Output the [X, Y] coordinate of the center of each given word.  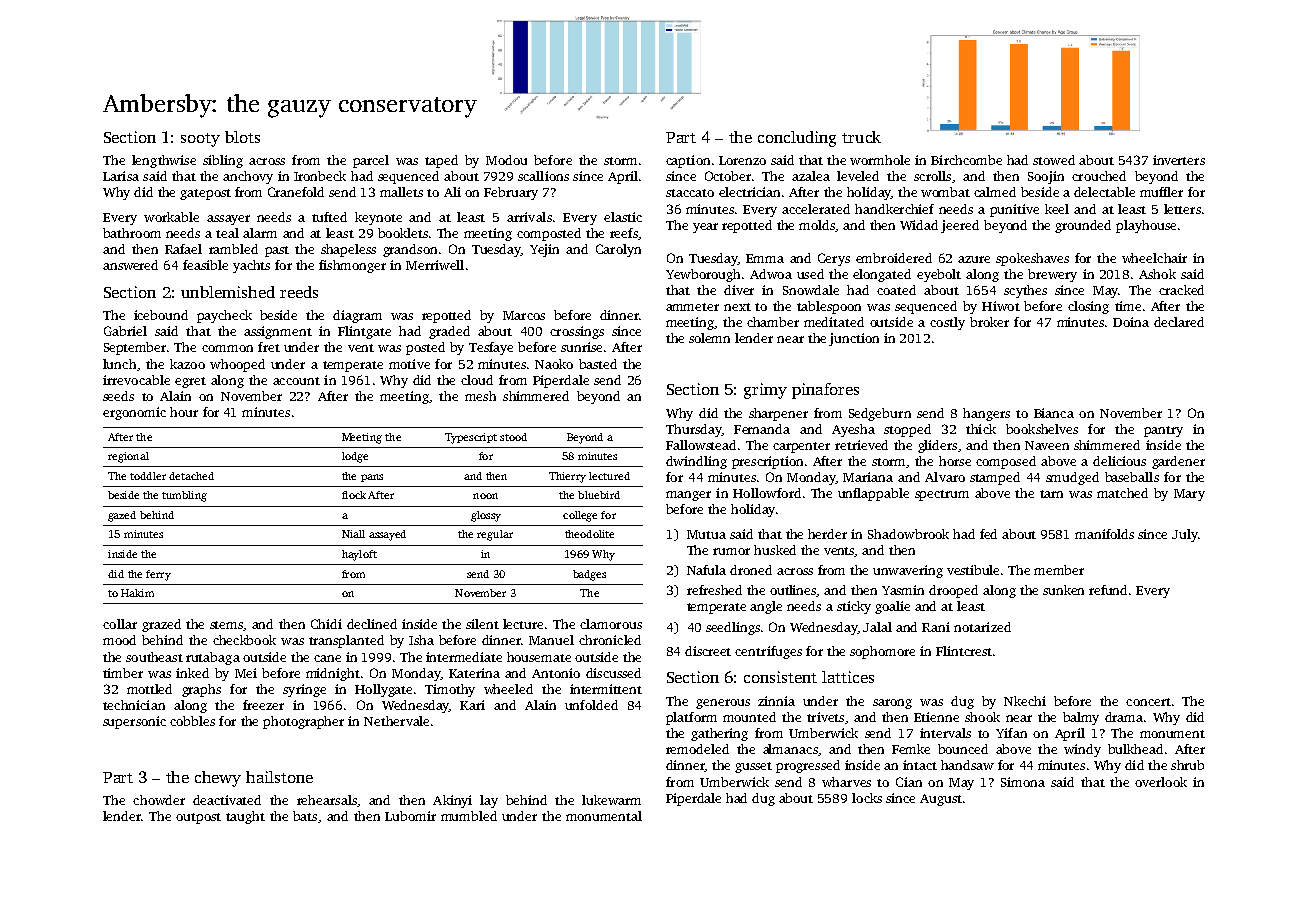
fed [988, 534]
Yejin [544, 250]
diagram [357, 316]
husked [775, 550]
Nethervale [396, 721]
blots [242, 137]
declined [372, 624]
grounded [1083, 226]
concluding [797, 139]
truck [861, 137]
